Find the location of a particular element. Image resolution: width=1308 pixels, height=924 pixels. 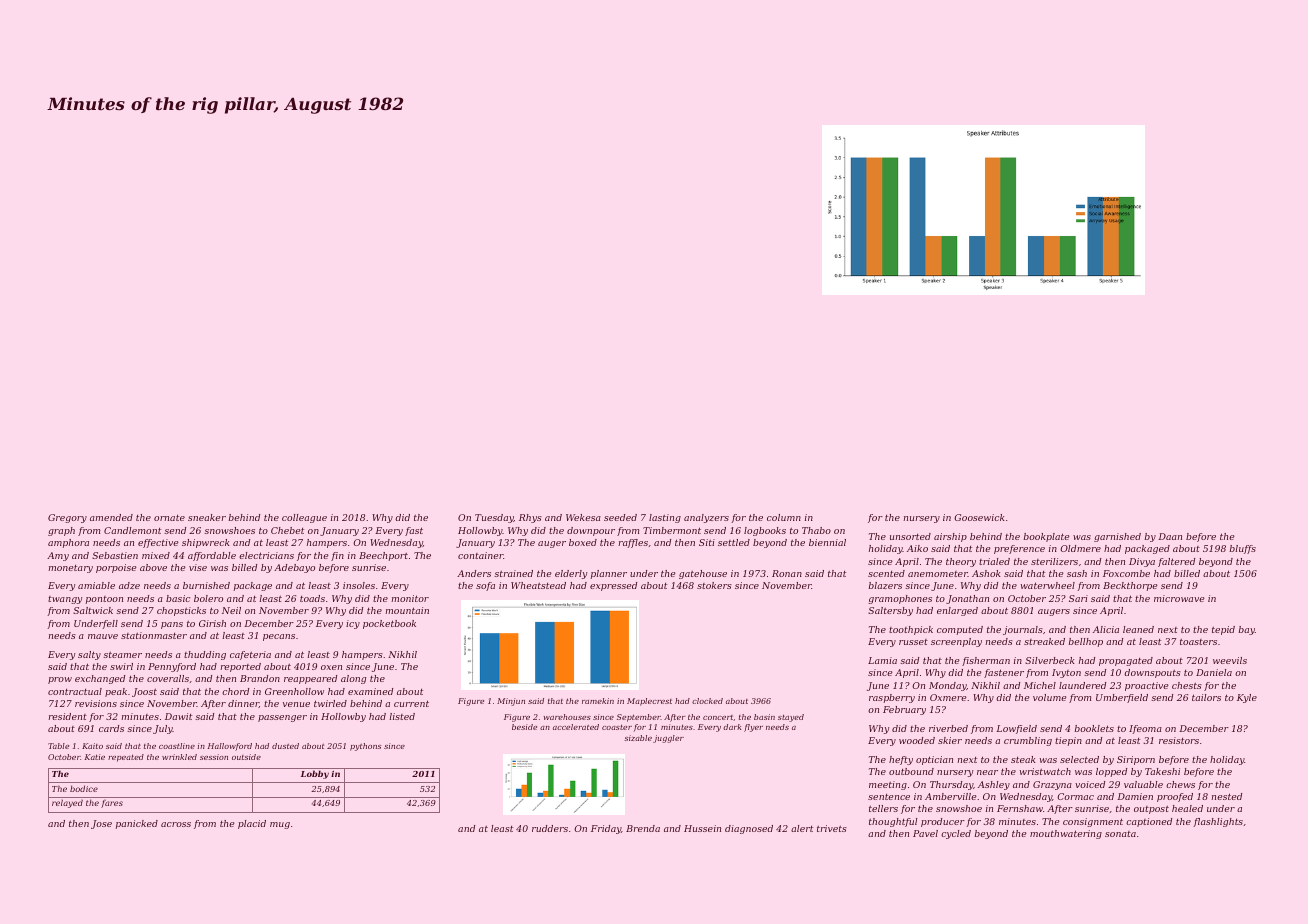

graph is located at coordinates (61, 531).
